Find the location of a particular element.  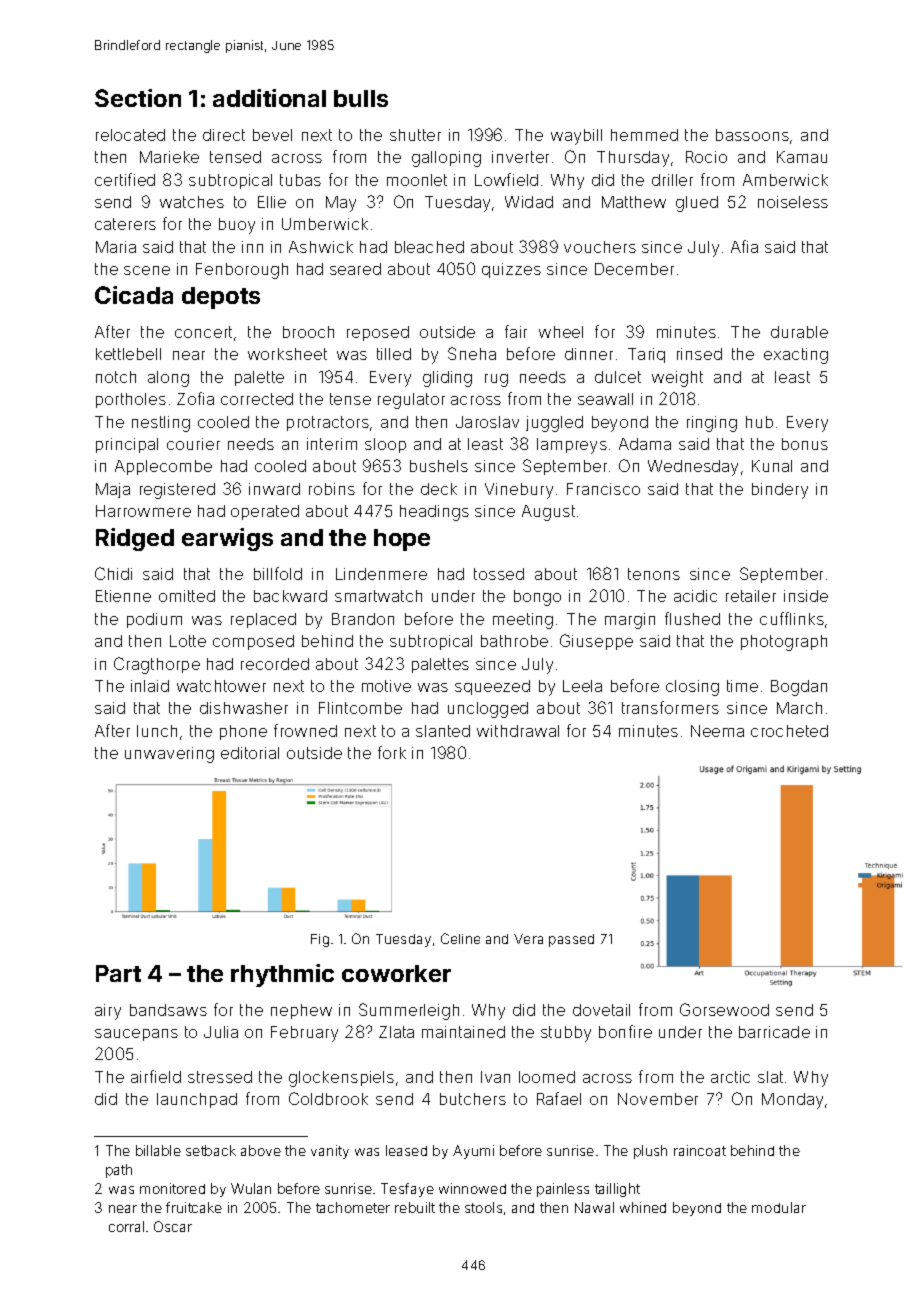

Section is located at coordinates (138, 98).
